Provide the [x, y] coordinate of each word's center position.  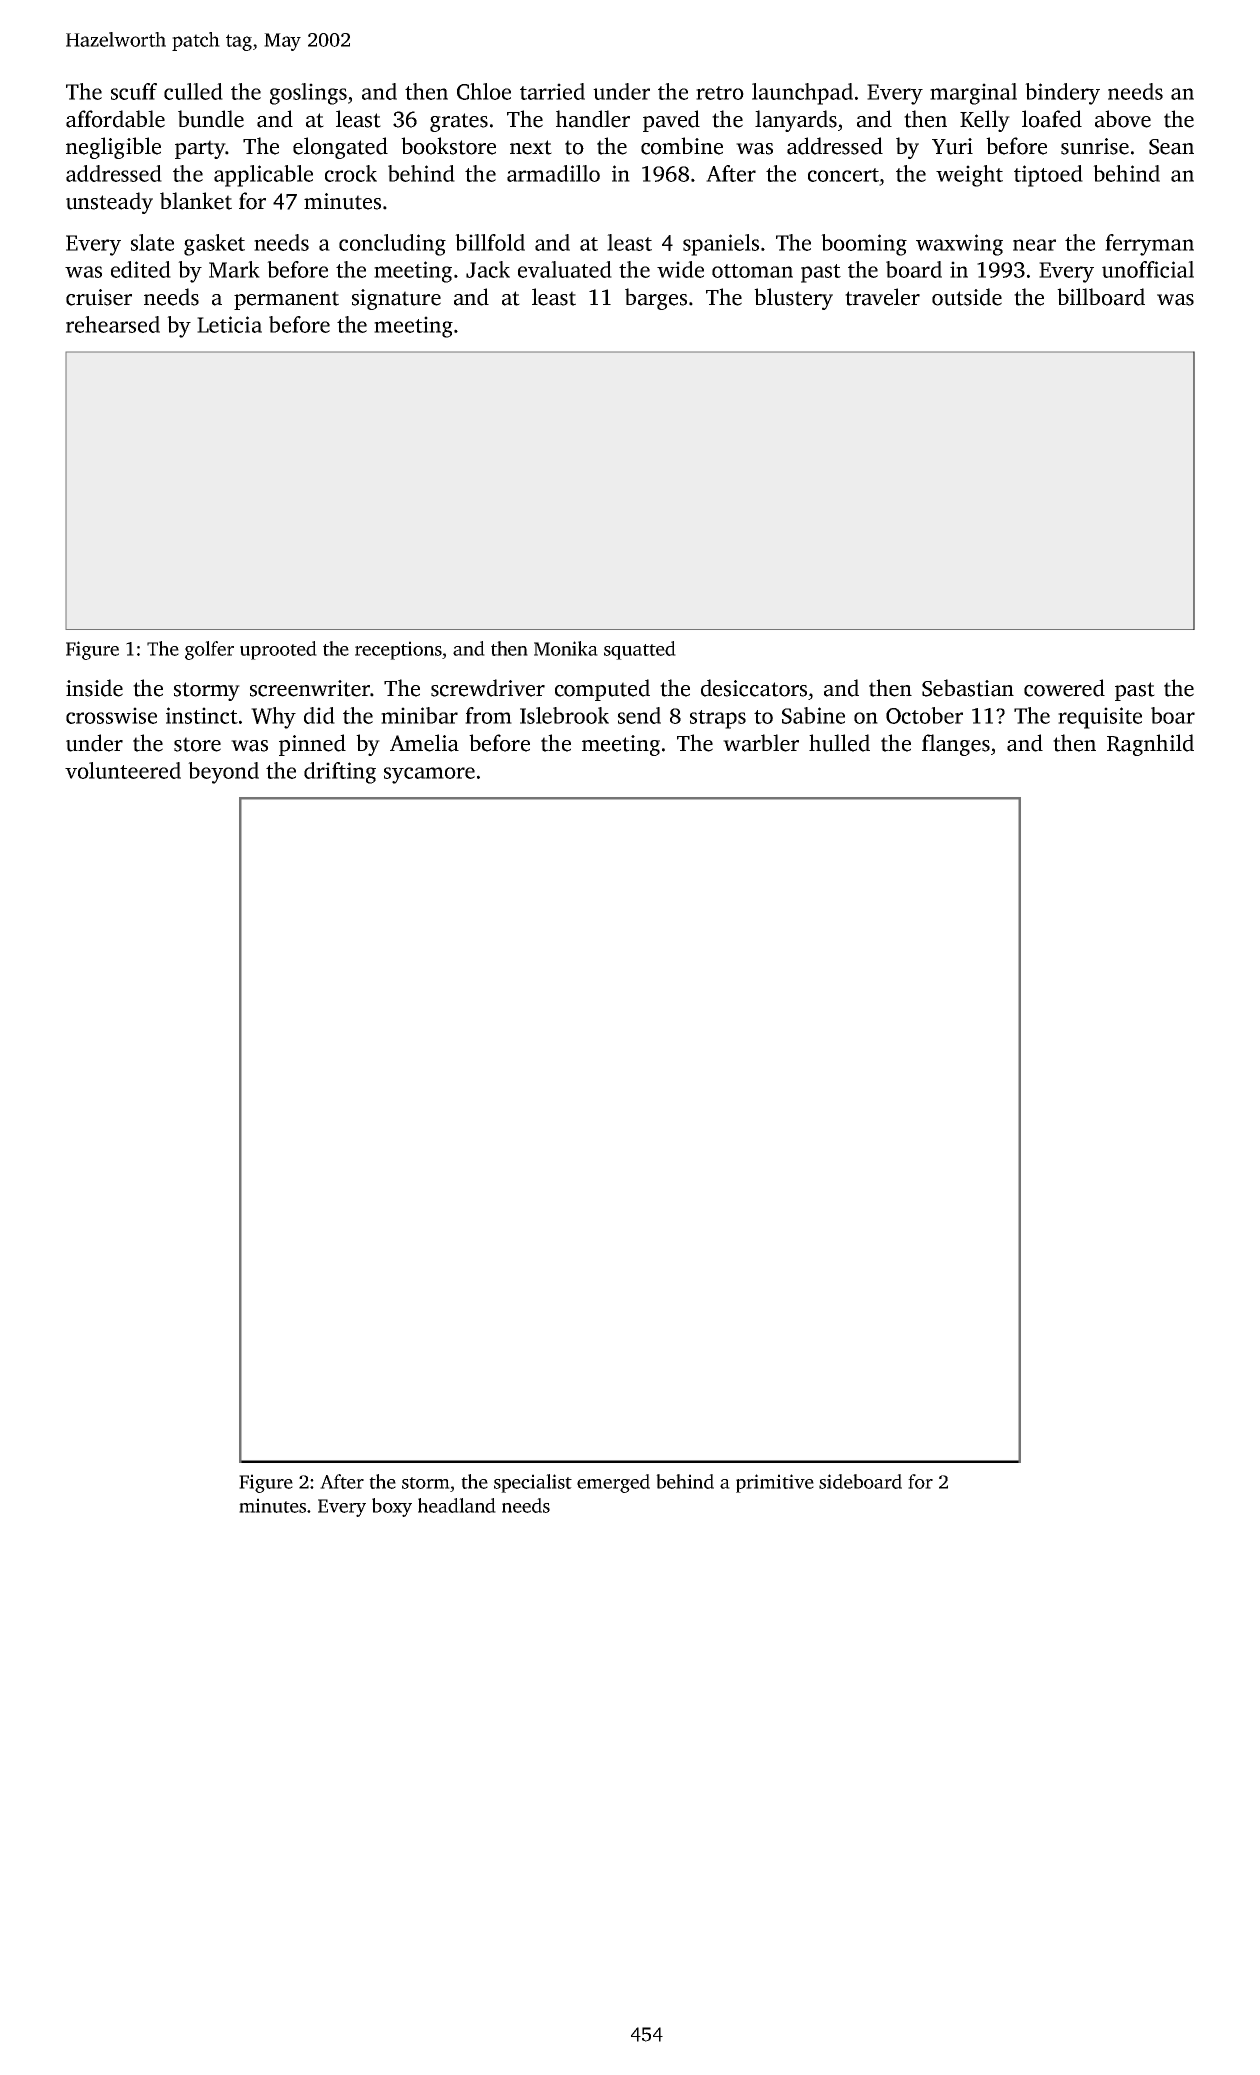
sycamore [429, 775]
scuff [134, 91]
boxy [392, 1507]
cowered [1064, 688]
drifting [340, 773]
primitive [775, 1483]
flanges [956, 745]
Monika [566, 648]
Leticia [229, 324]
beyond [223, 773]
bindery [1062, 94]
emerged [613, 1483]
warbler [761, 743]
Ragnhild [1150, 745]
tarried [552, 91]
